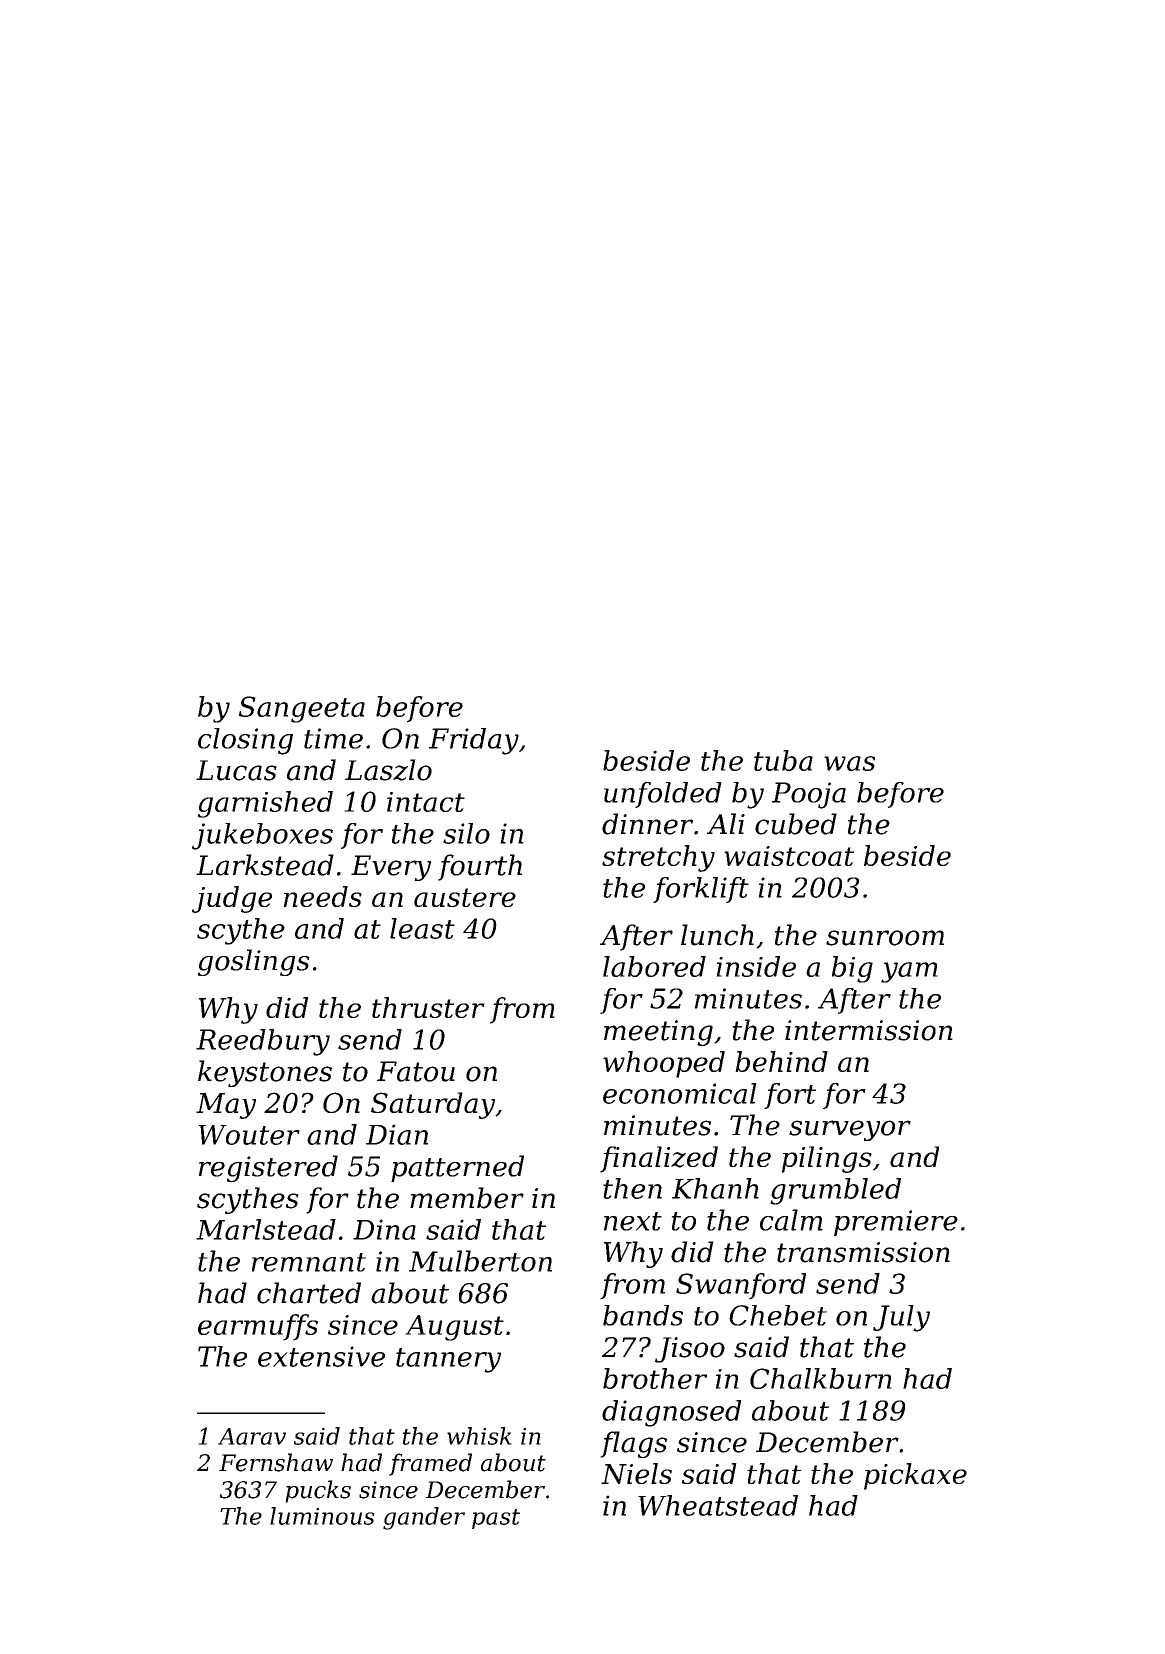 The width and height of the image is (1165, 1654). Describe the element at coordinates (850, 1130) in the image. I see `surveyor` at that location.
